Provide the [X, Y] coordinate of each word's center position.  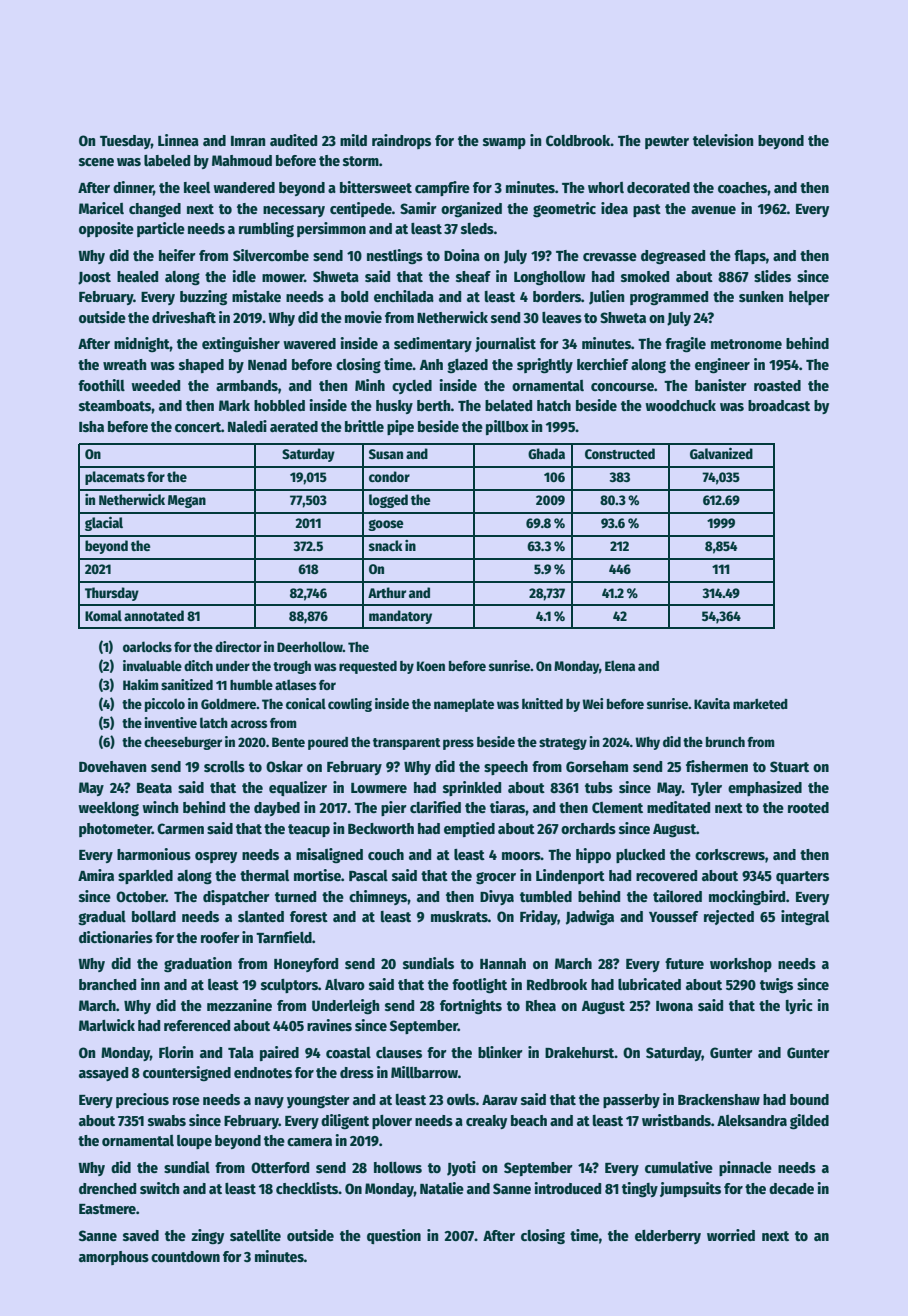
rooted [808, 807]
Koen [431, 666]
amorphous [114, 1258]
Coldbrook [578, 140]
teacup [309, 830]
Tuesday [125, 142]
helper [809, 298]
